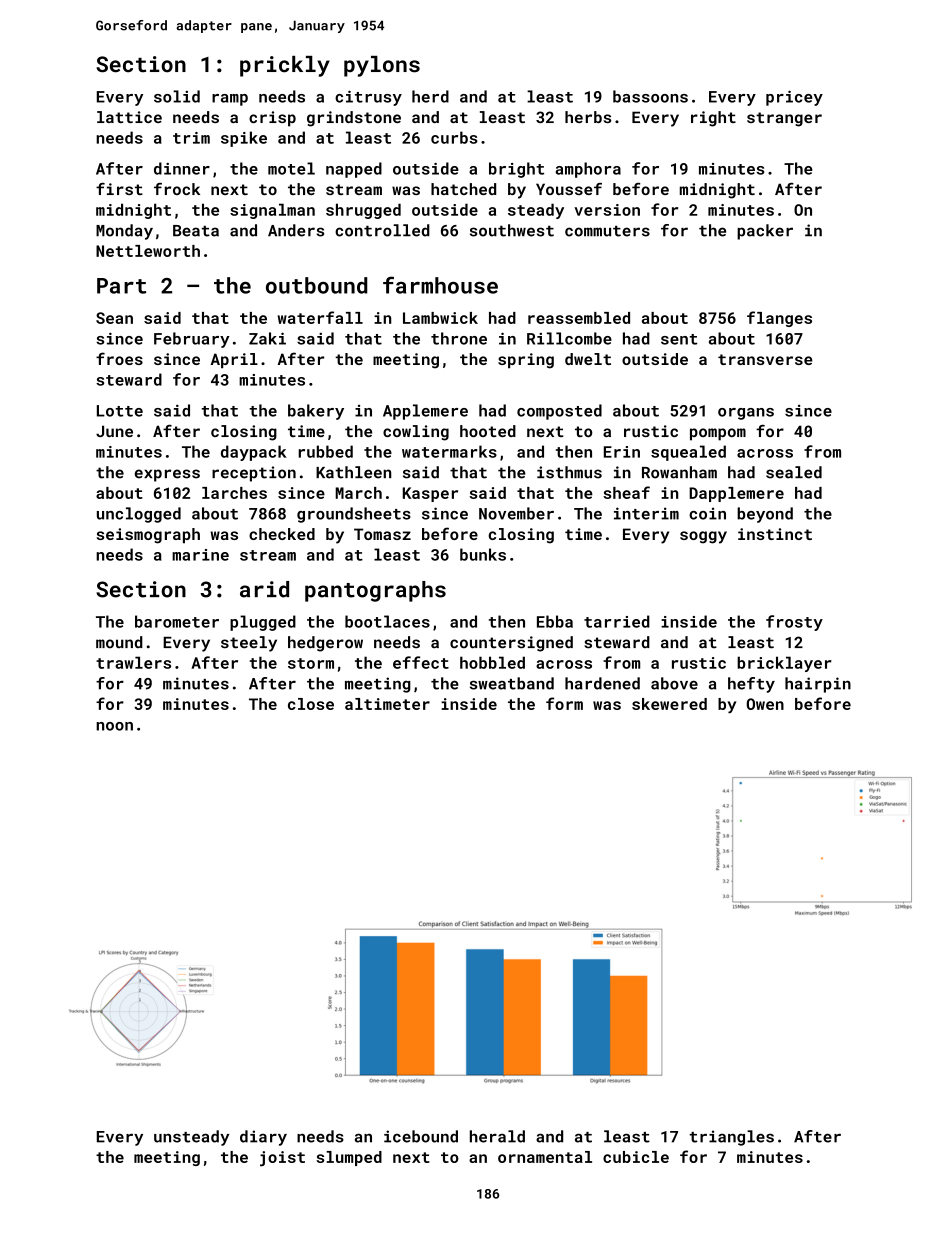 The image size is (952, 1233). Describe the element at coordinates (497, 1136) in the screenshot. I see `herald` at that location.
